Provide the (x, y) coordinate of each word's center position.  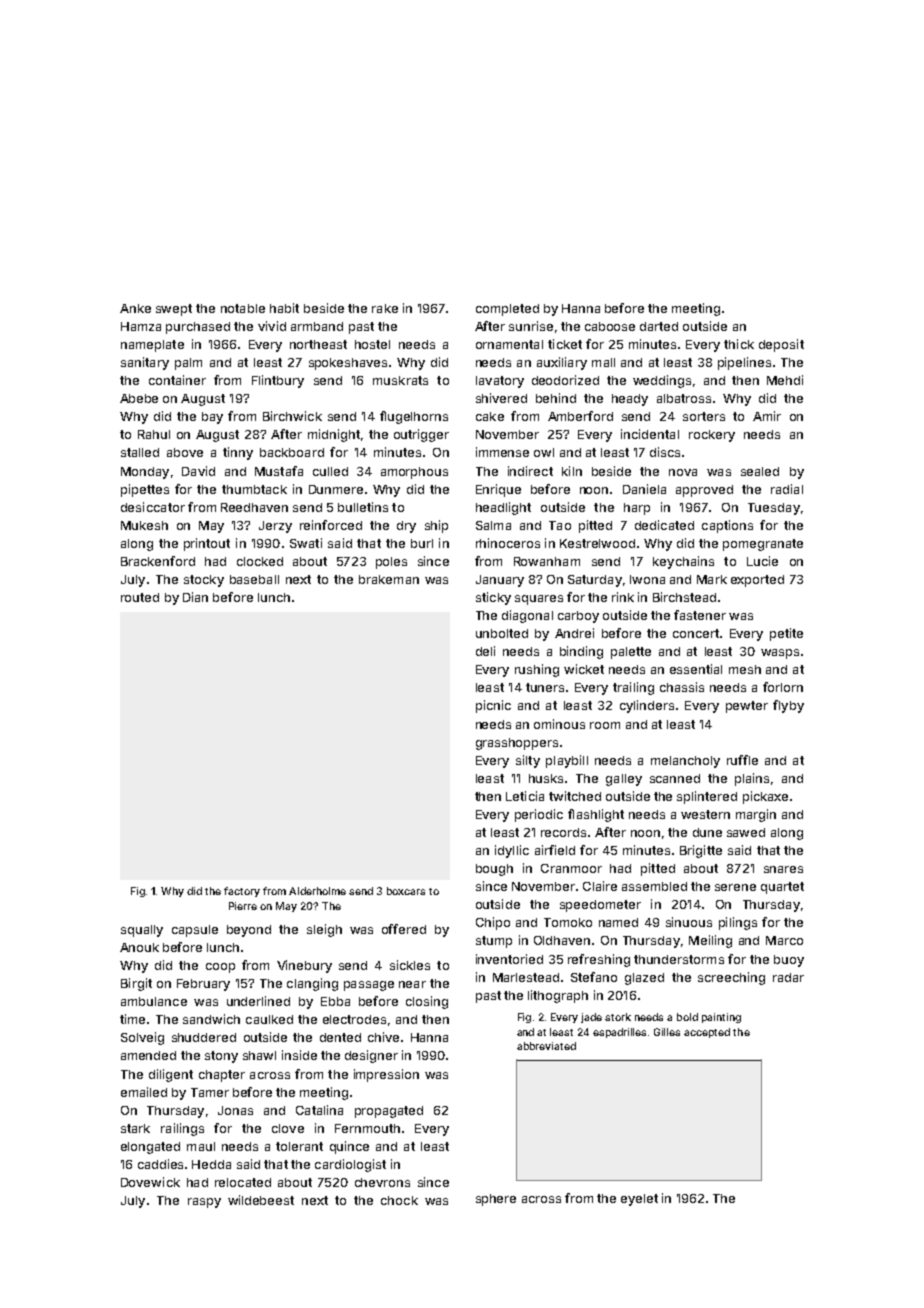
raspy (204, 1203)
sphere (496, 1200)
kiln (572, 471)
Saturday (595, 581)
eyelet (639, 1200)
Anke (135, 308)
